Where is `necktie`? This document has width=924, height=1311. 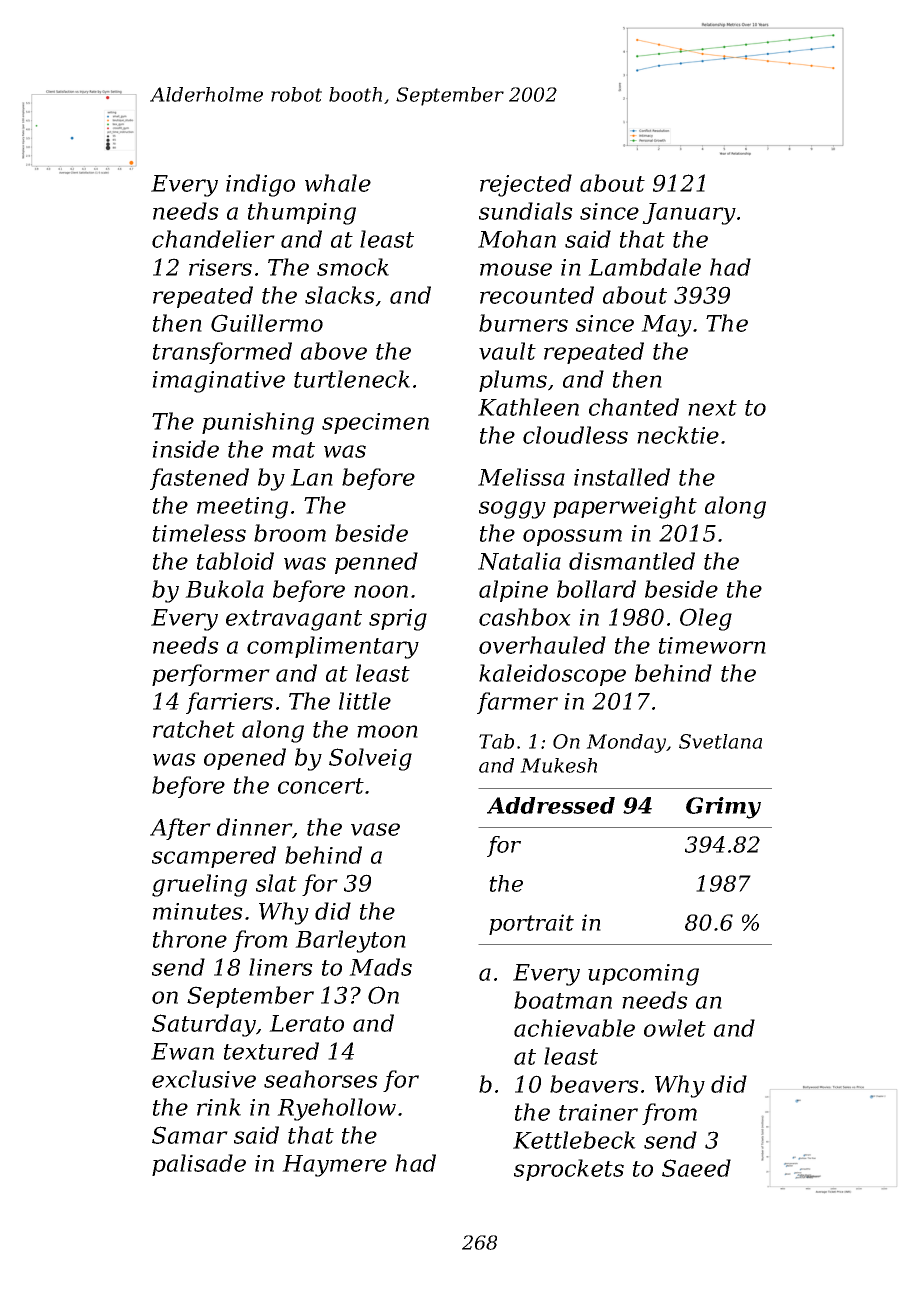 necktie is located at coordinates (678, 435).
